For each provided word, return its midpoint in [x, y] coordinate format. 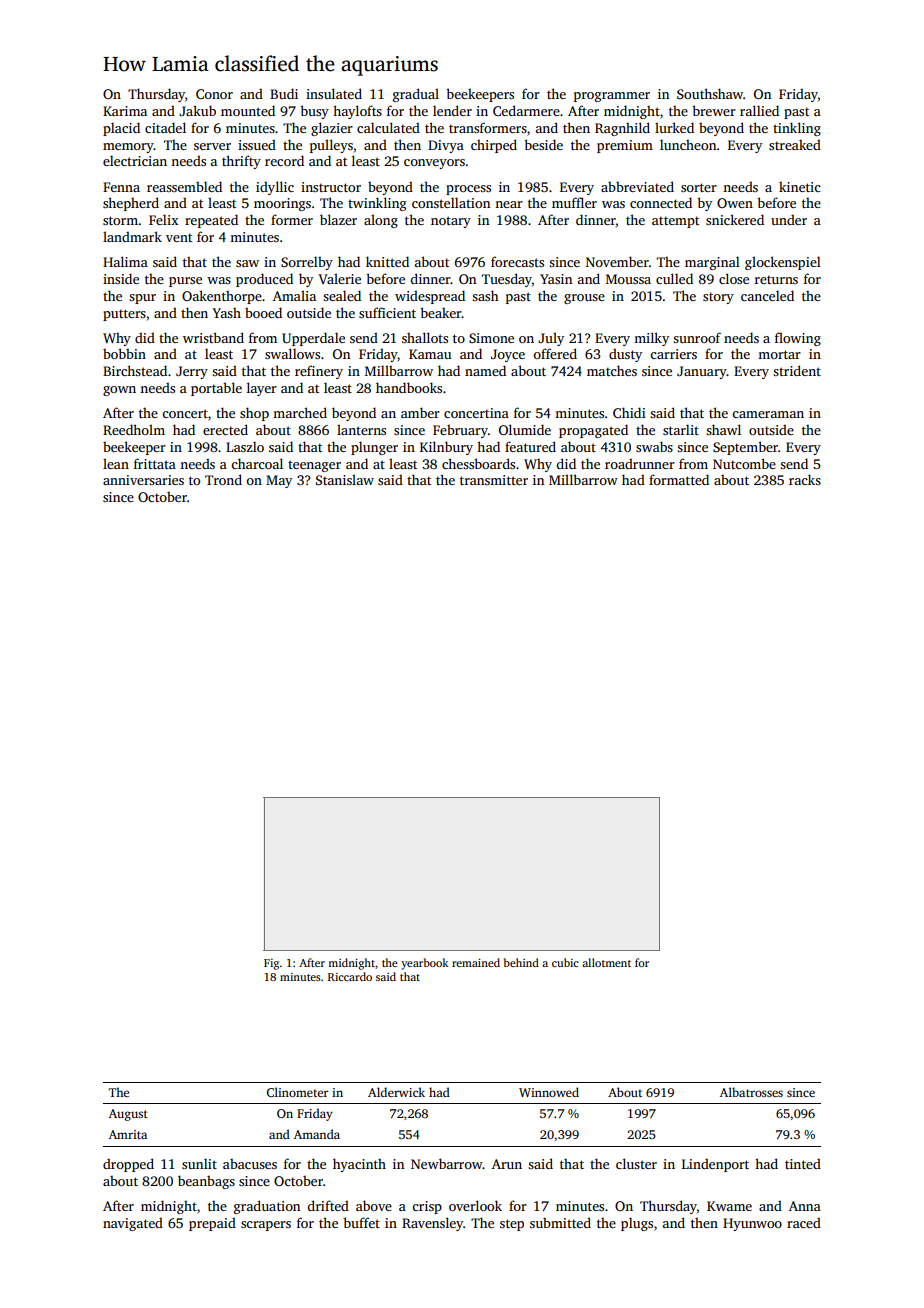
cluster [636, 1163]
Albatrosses [751, 1092]
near [509, 204]
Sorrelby [307, 263]
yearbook [425, 964]
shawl [723, 429]
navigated [133, 1224]
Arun [507, 1164]
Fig [271, 964]
